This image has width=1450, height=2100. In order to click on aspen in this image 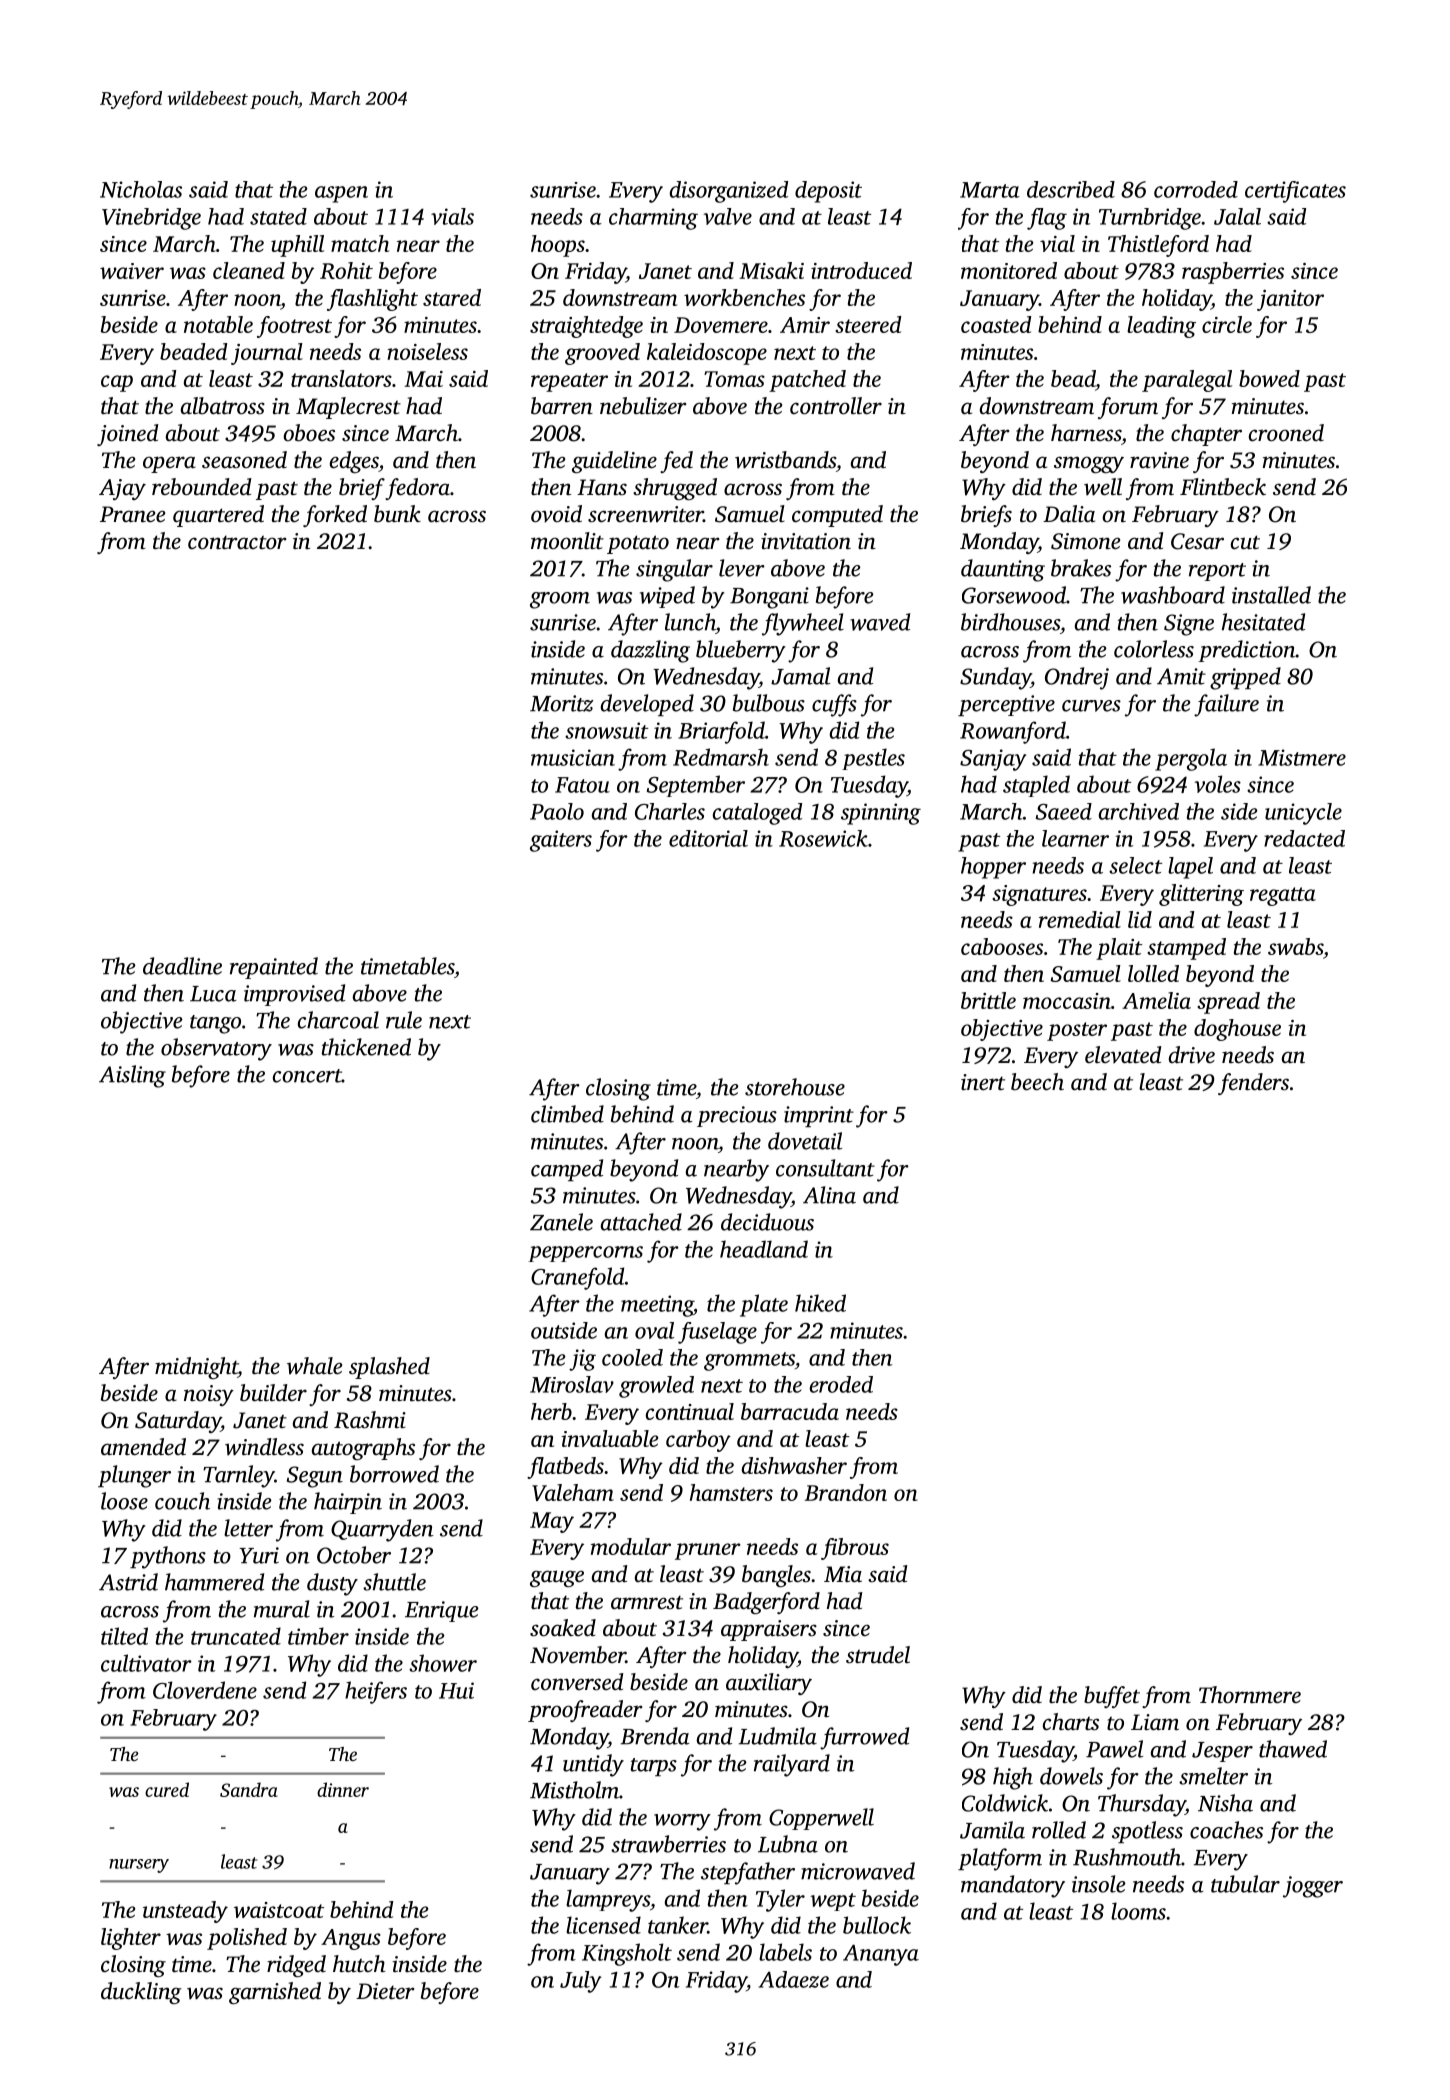, I will do `click(341, 194)`.
